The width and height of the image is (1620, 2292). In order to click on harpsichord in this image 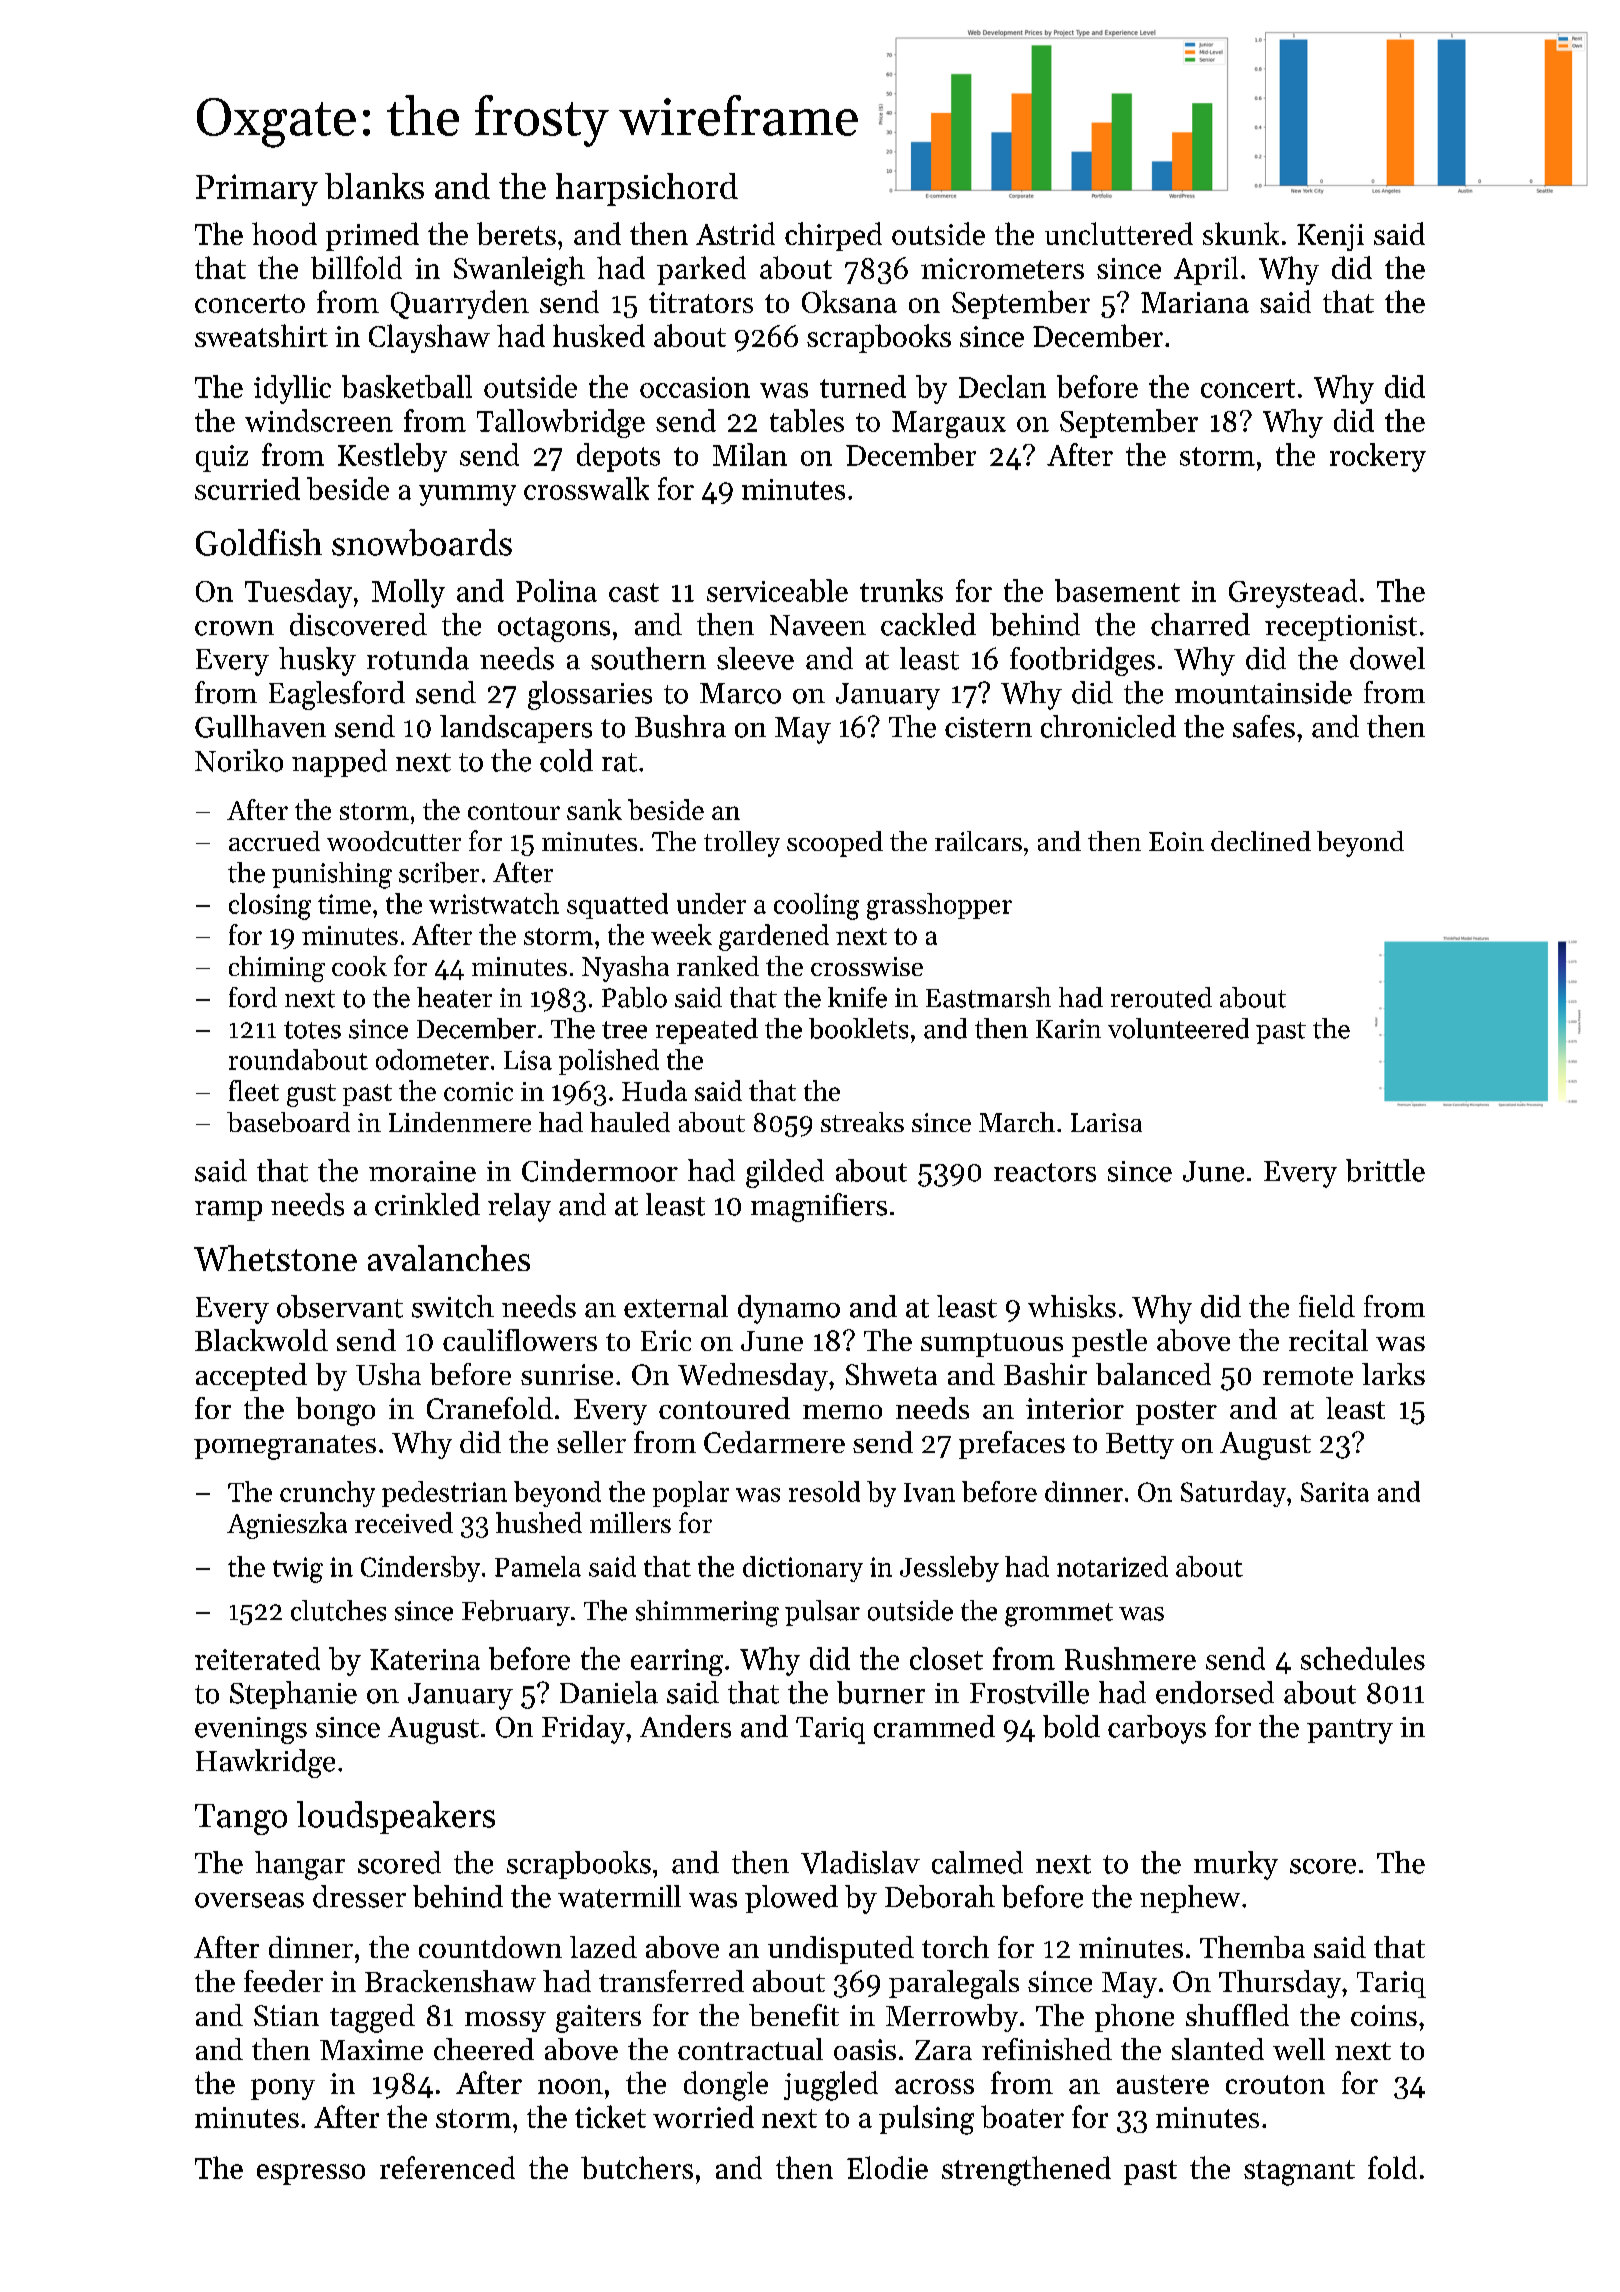, I will do `click(647, 189)`.
